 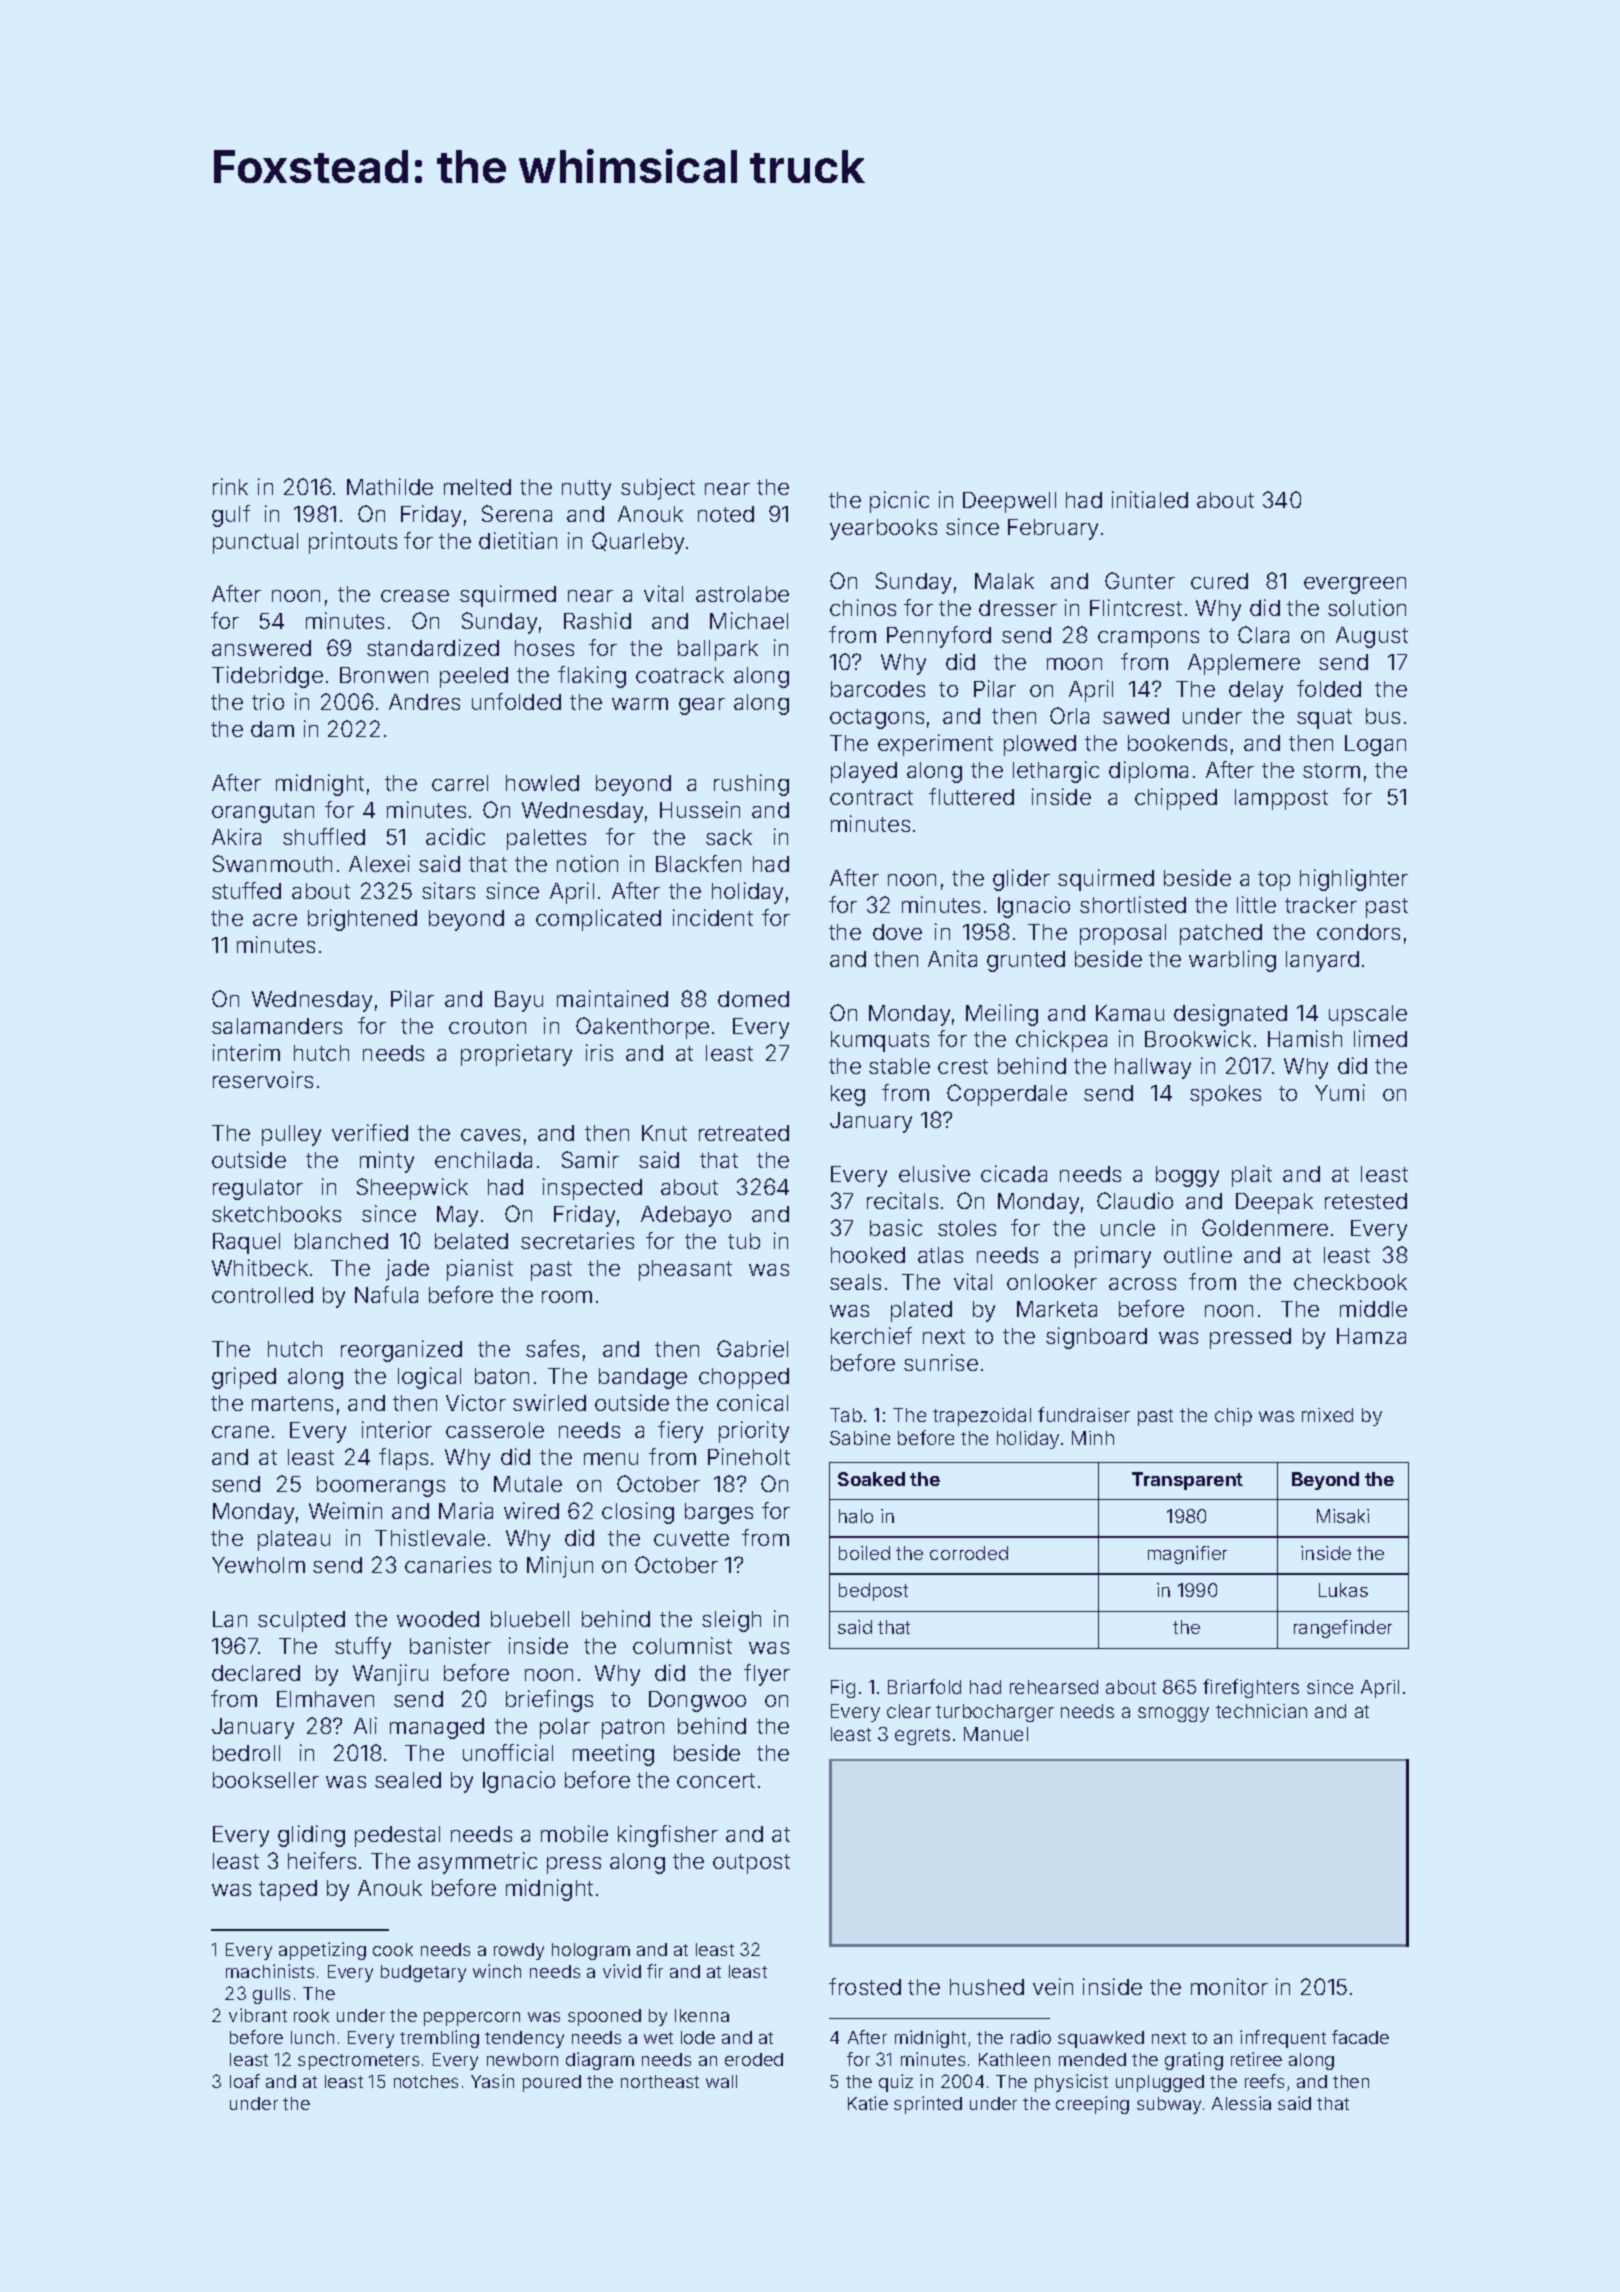 I want to click on Dongwoo, so click(x=697, y=1701).
